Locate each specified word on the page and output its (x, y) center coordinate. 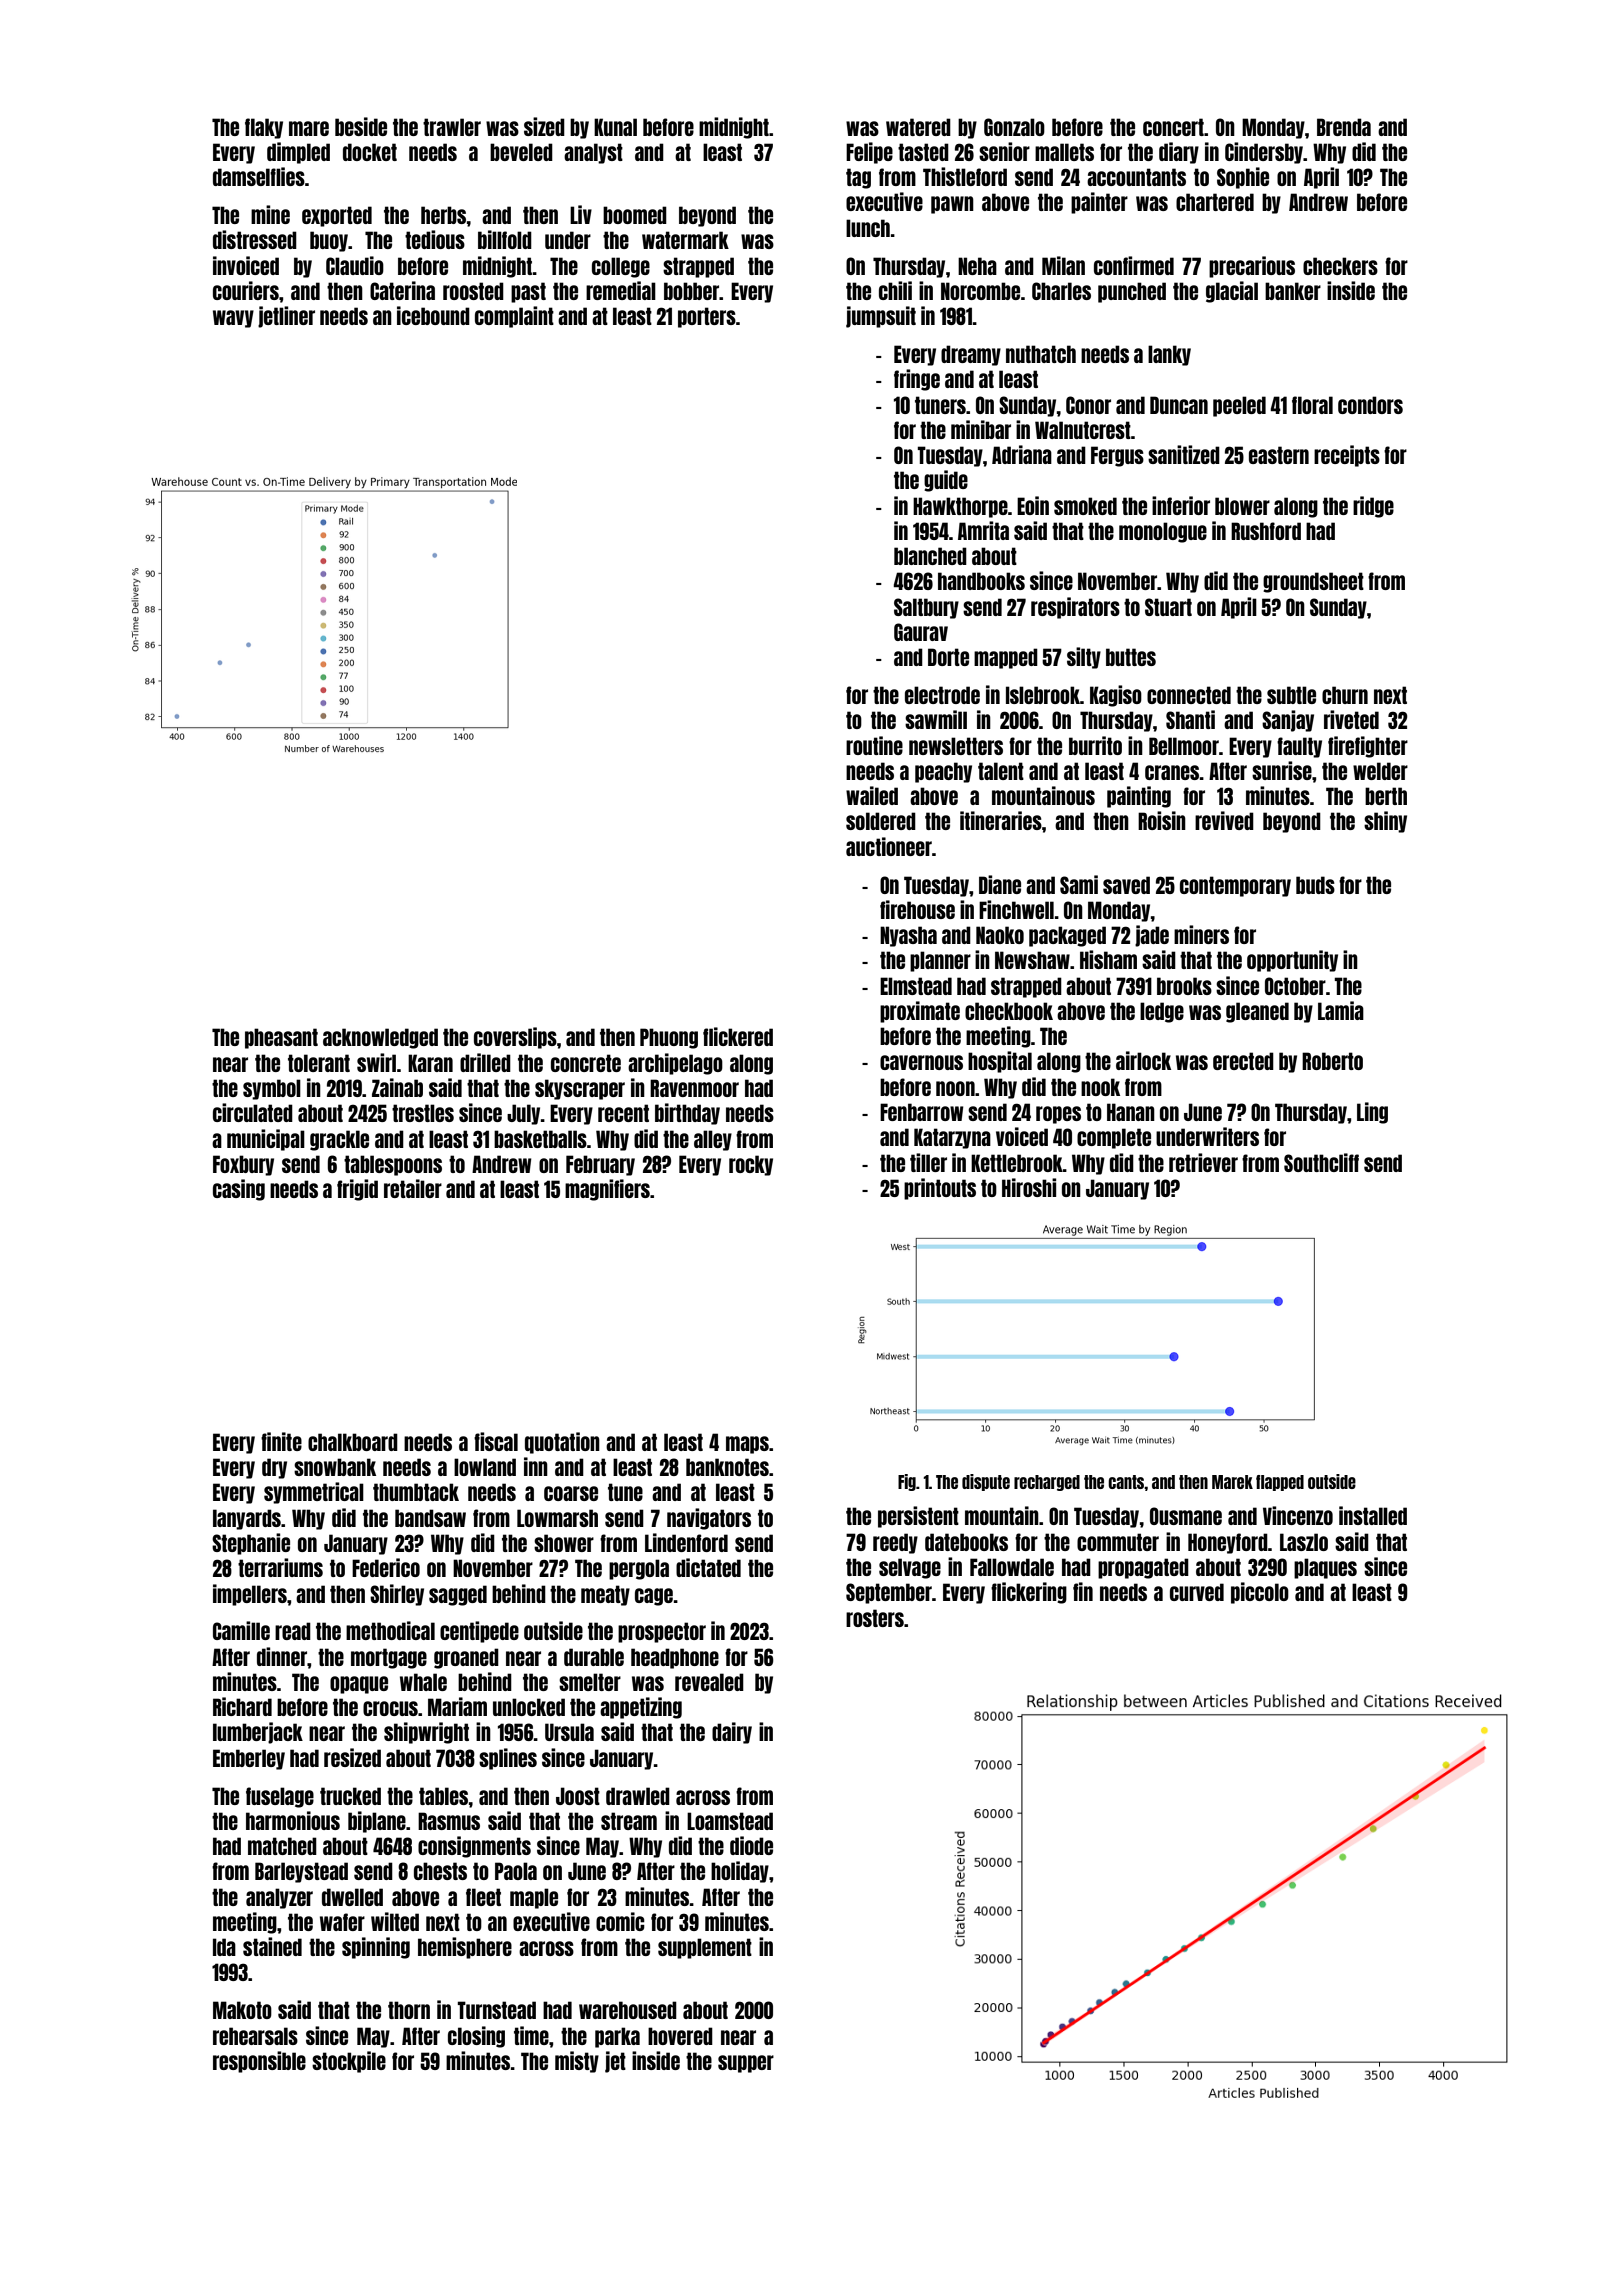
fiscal (496, 1441)
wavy (233, 319)
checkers (1340, 266)
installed (1373, 1515)
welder (1380, 771)
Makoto (242, 2010)
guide (946, 481)
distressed (255, 239)
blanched (930, 556)
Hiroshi (1029, 1187)
